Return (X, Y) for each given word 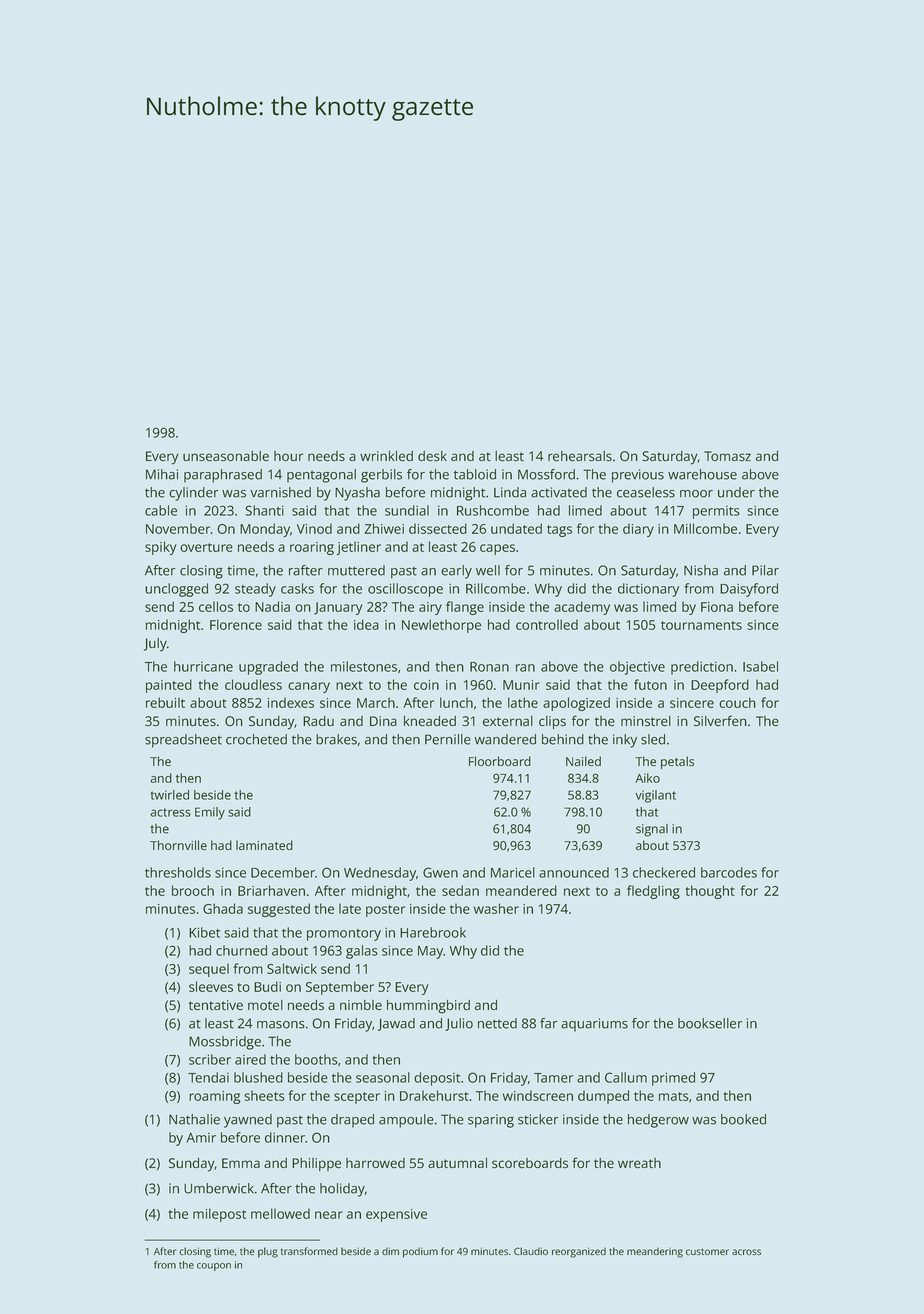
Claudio (531, 1251)
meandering (655, 1252)
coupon (214, 1267)
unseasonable (226, 456)
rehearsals (580, 456)
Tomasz (727, 456)
